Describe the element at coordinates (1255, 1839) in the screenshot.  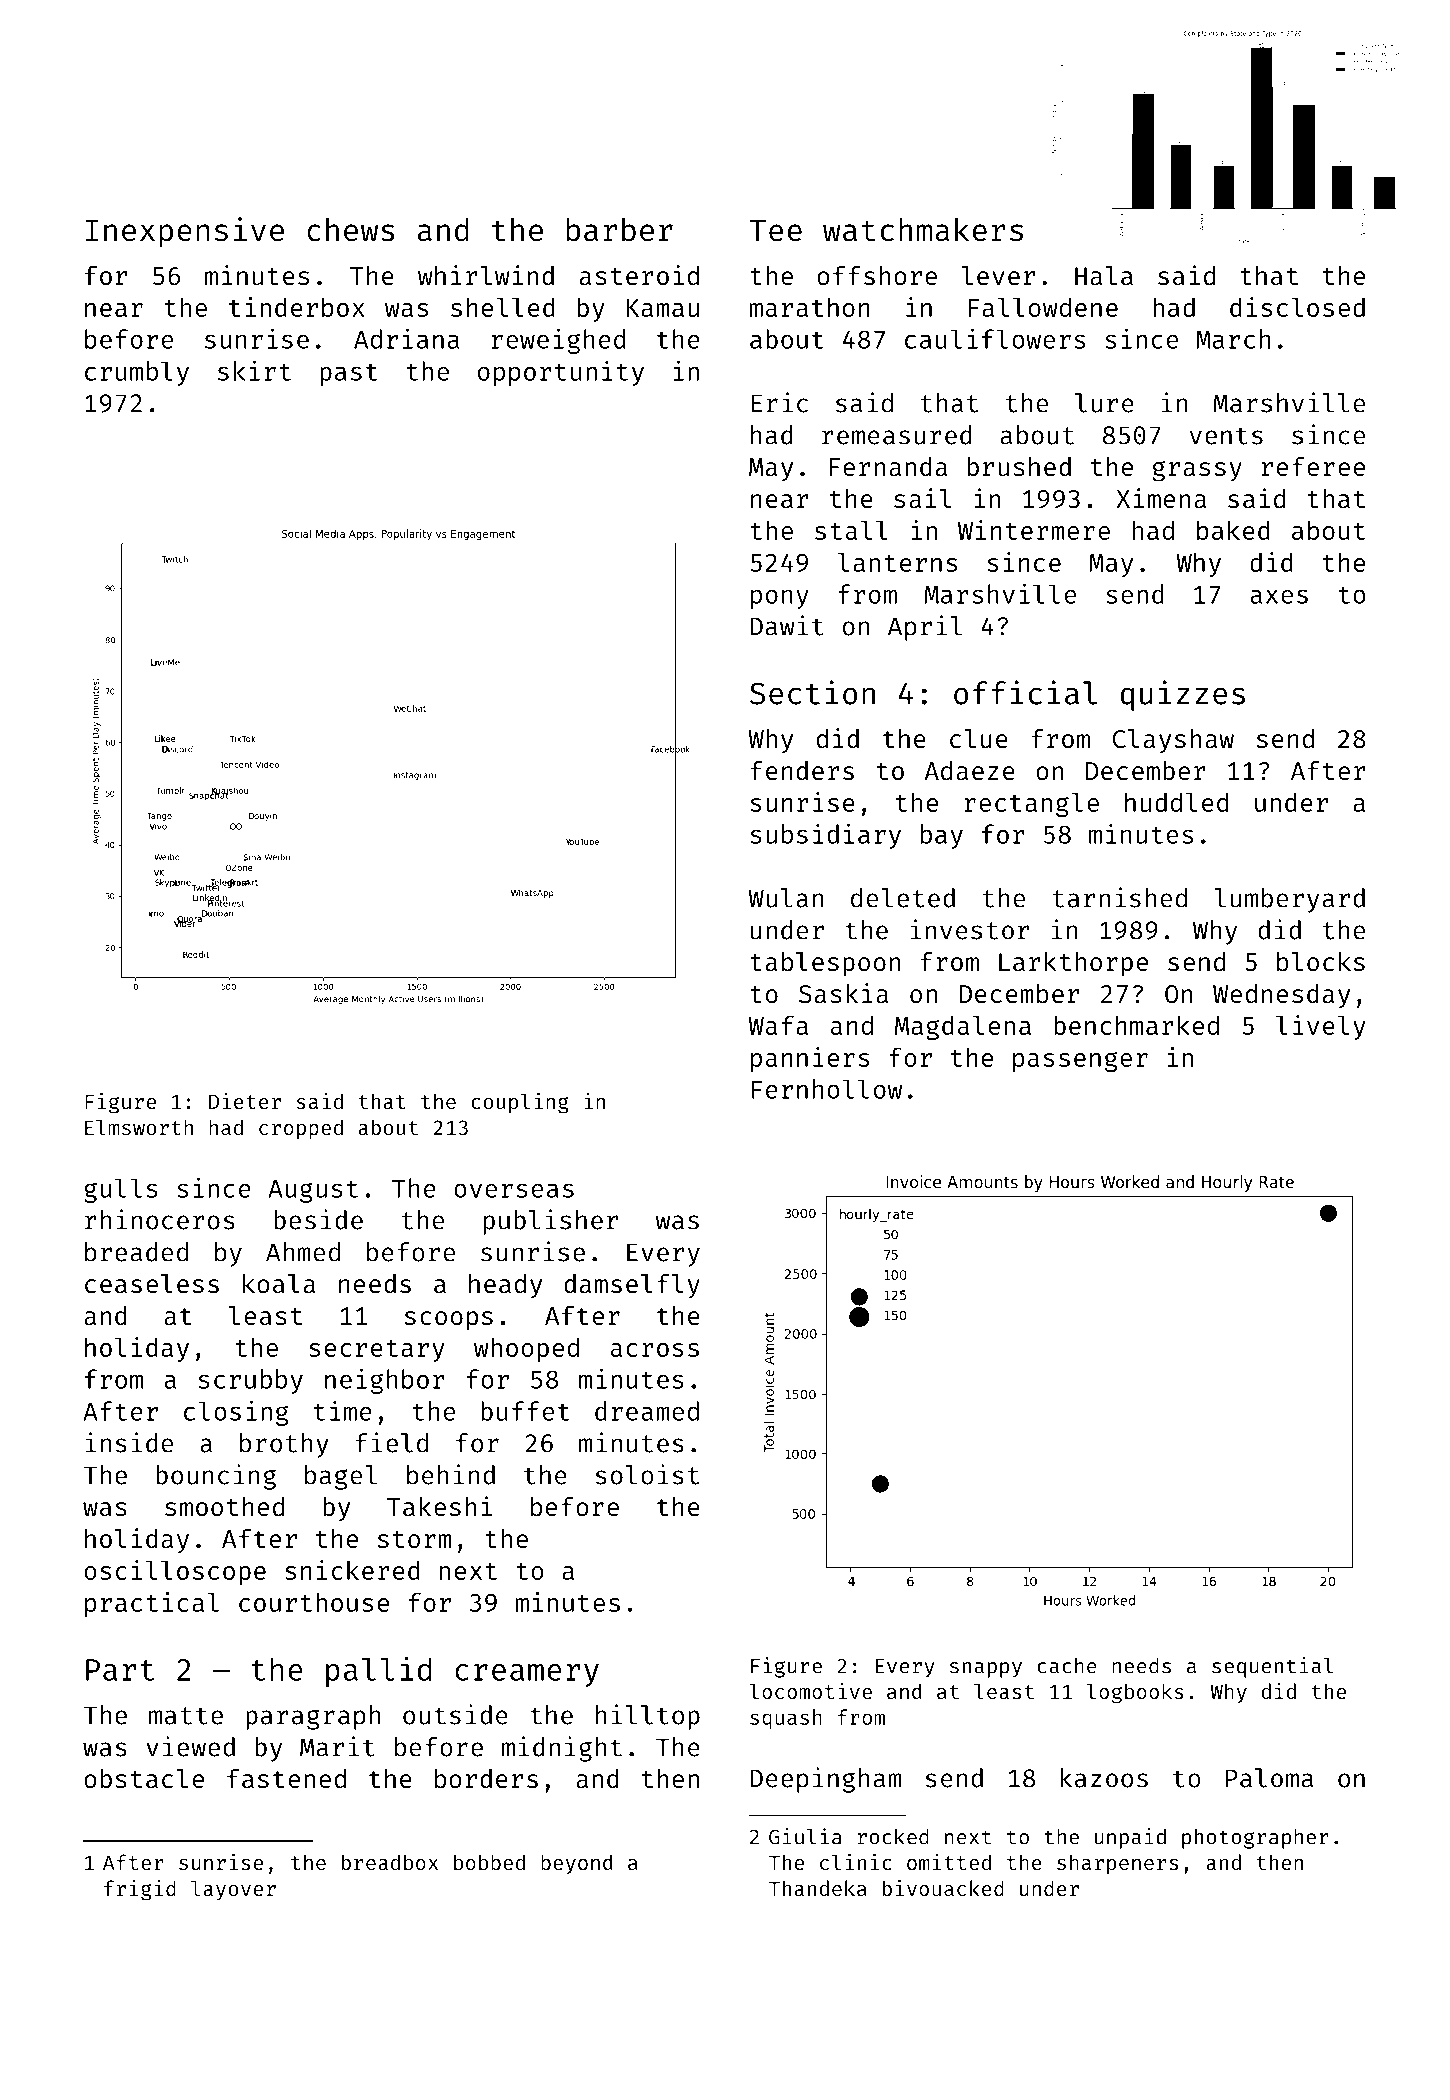
I see `photographer` at that location.
